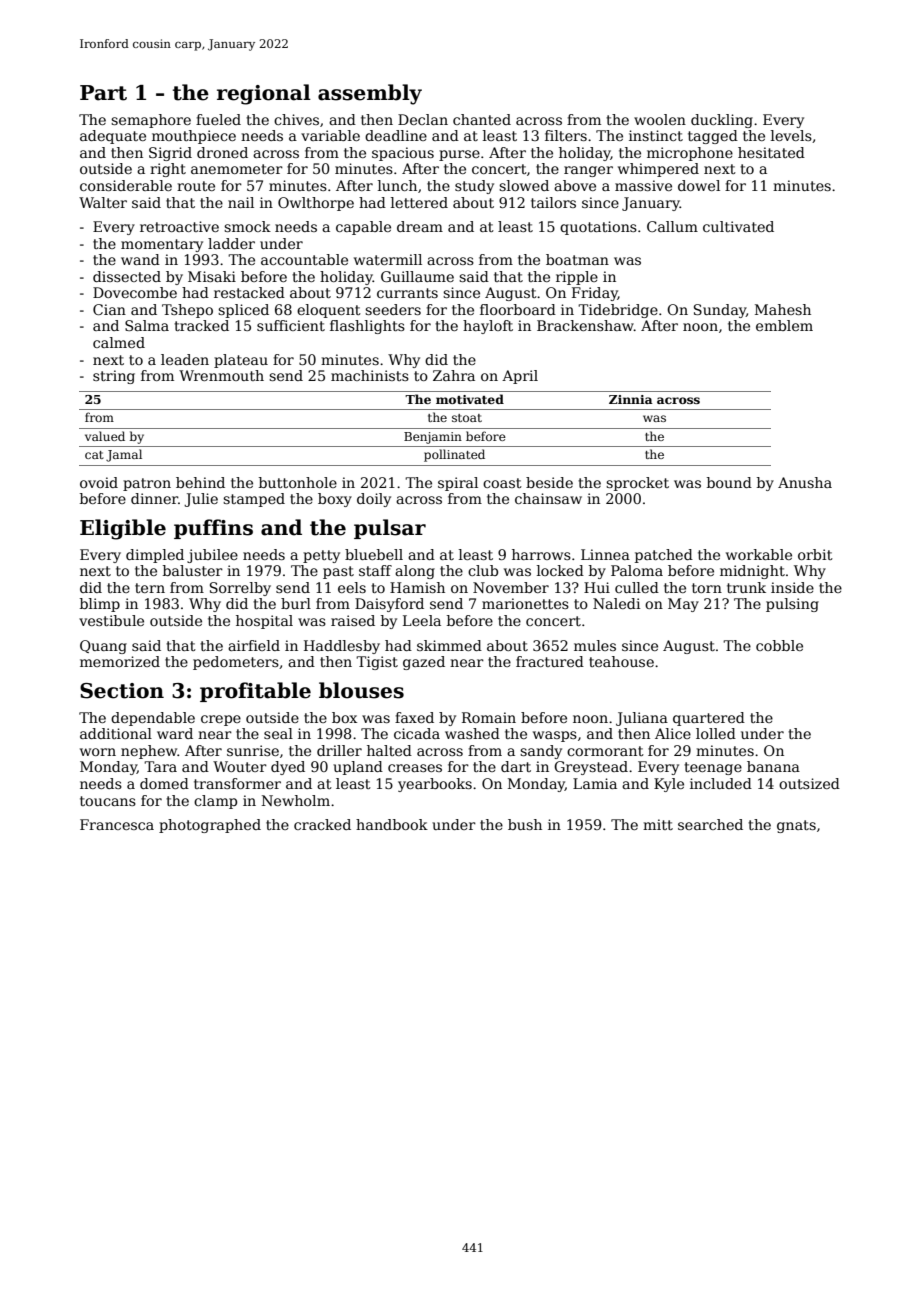  I want to click on assembly, so click(370, 94).
